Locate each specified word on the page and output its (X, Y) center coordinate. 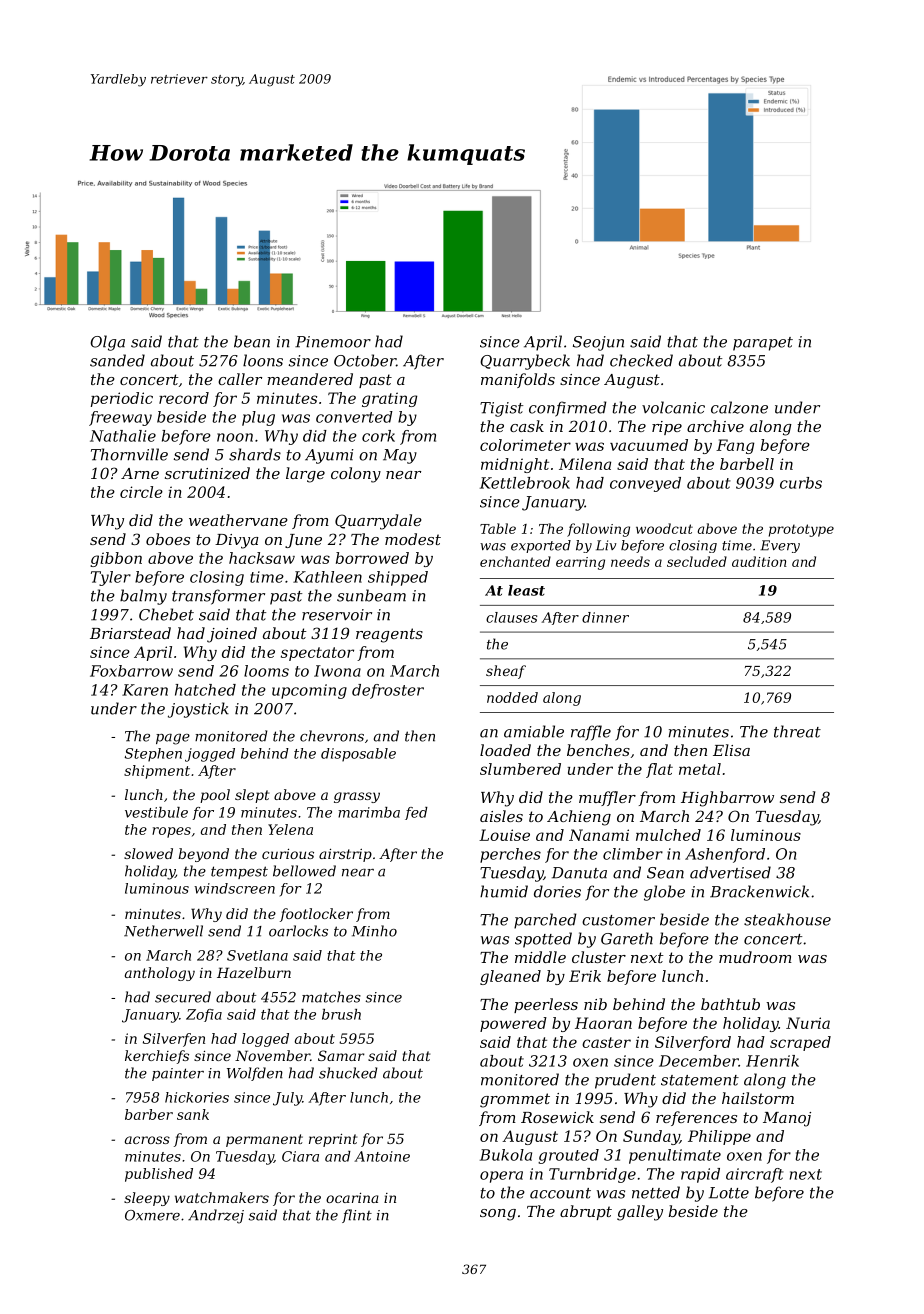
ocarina (352, 1198)
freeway (120, 418)
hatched (205, 690)
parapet (763, 344)
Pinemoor (333, 342)
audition (759, 561)
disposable (358, 755)
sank (193, 1114)
